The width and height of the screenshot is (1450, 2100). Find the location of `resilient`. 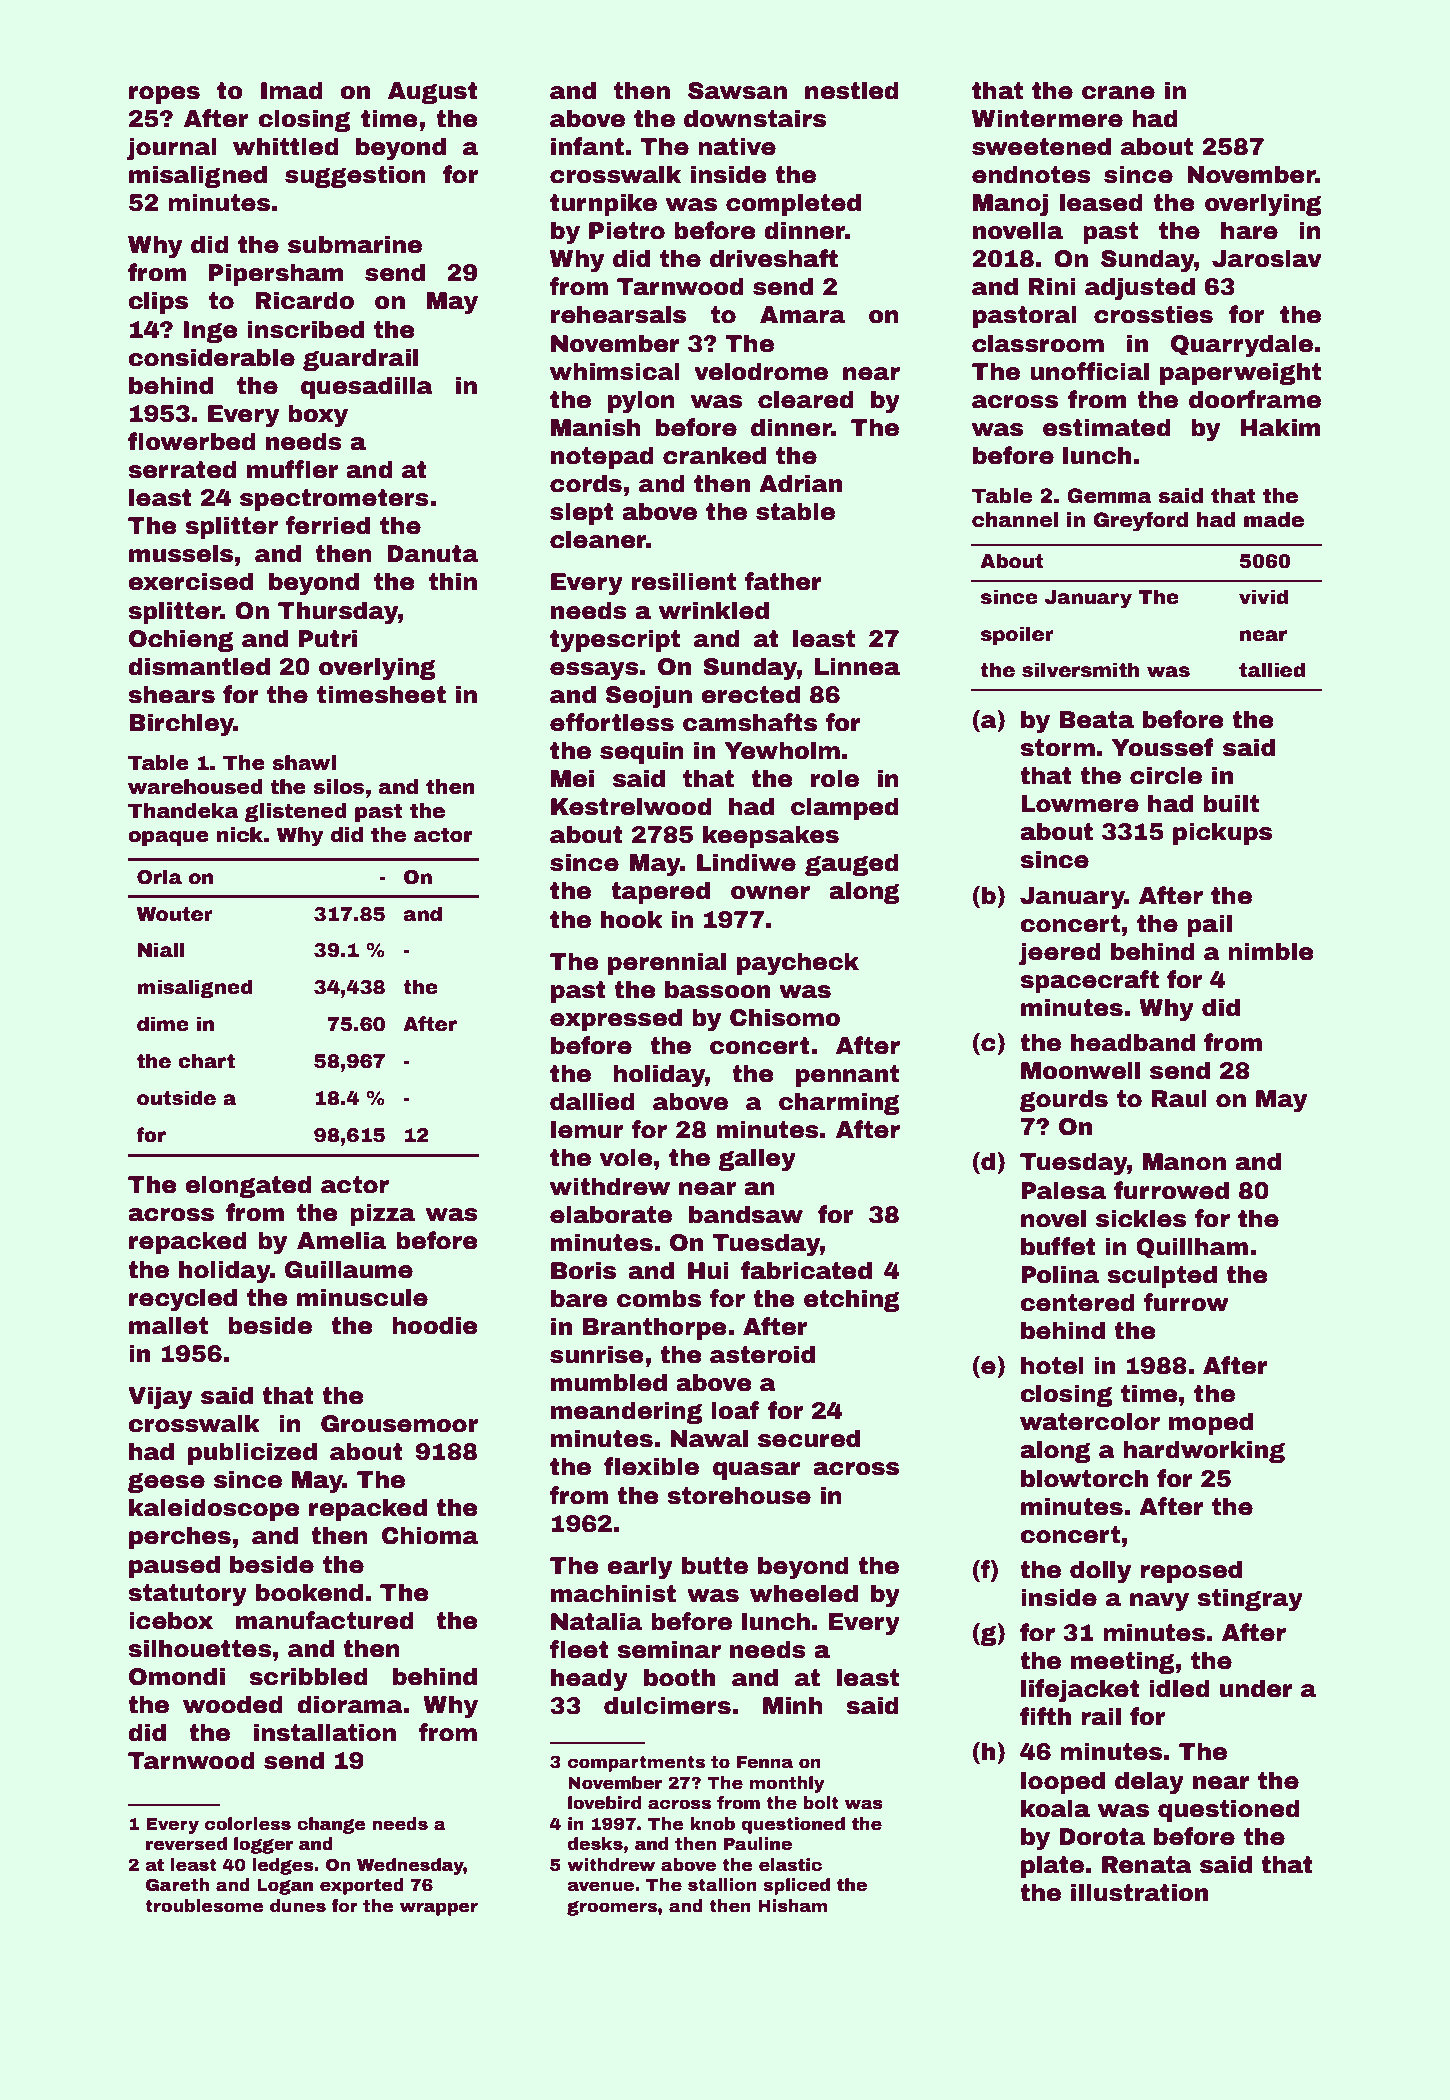

resilient is located at coordinates (684, 581).
